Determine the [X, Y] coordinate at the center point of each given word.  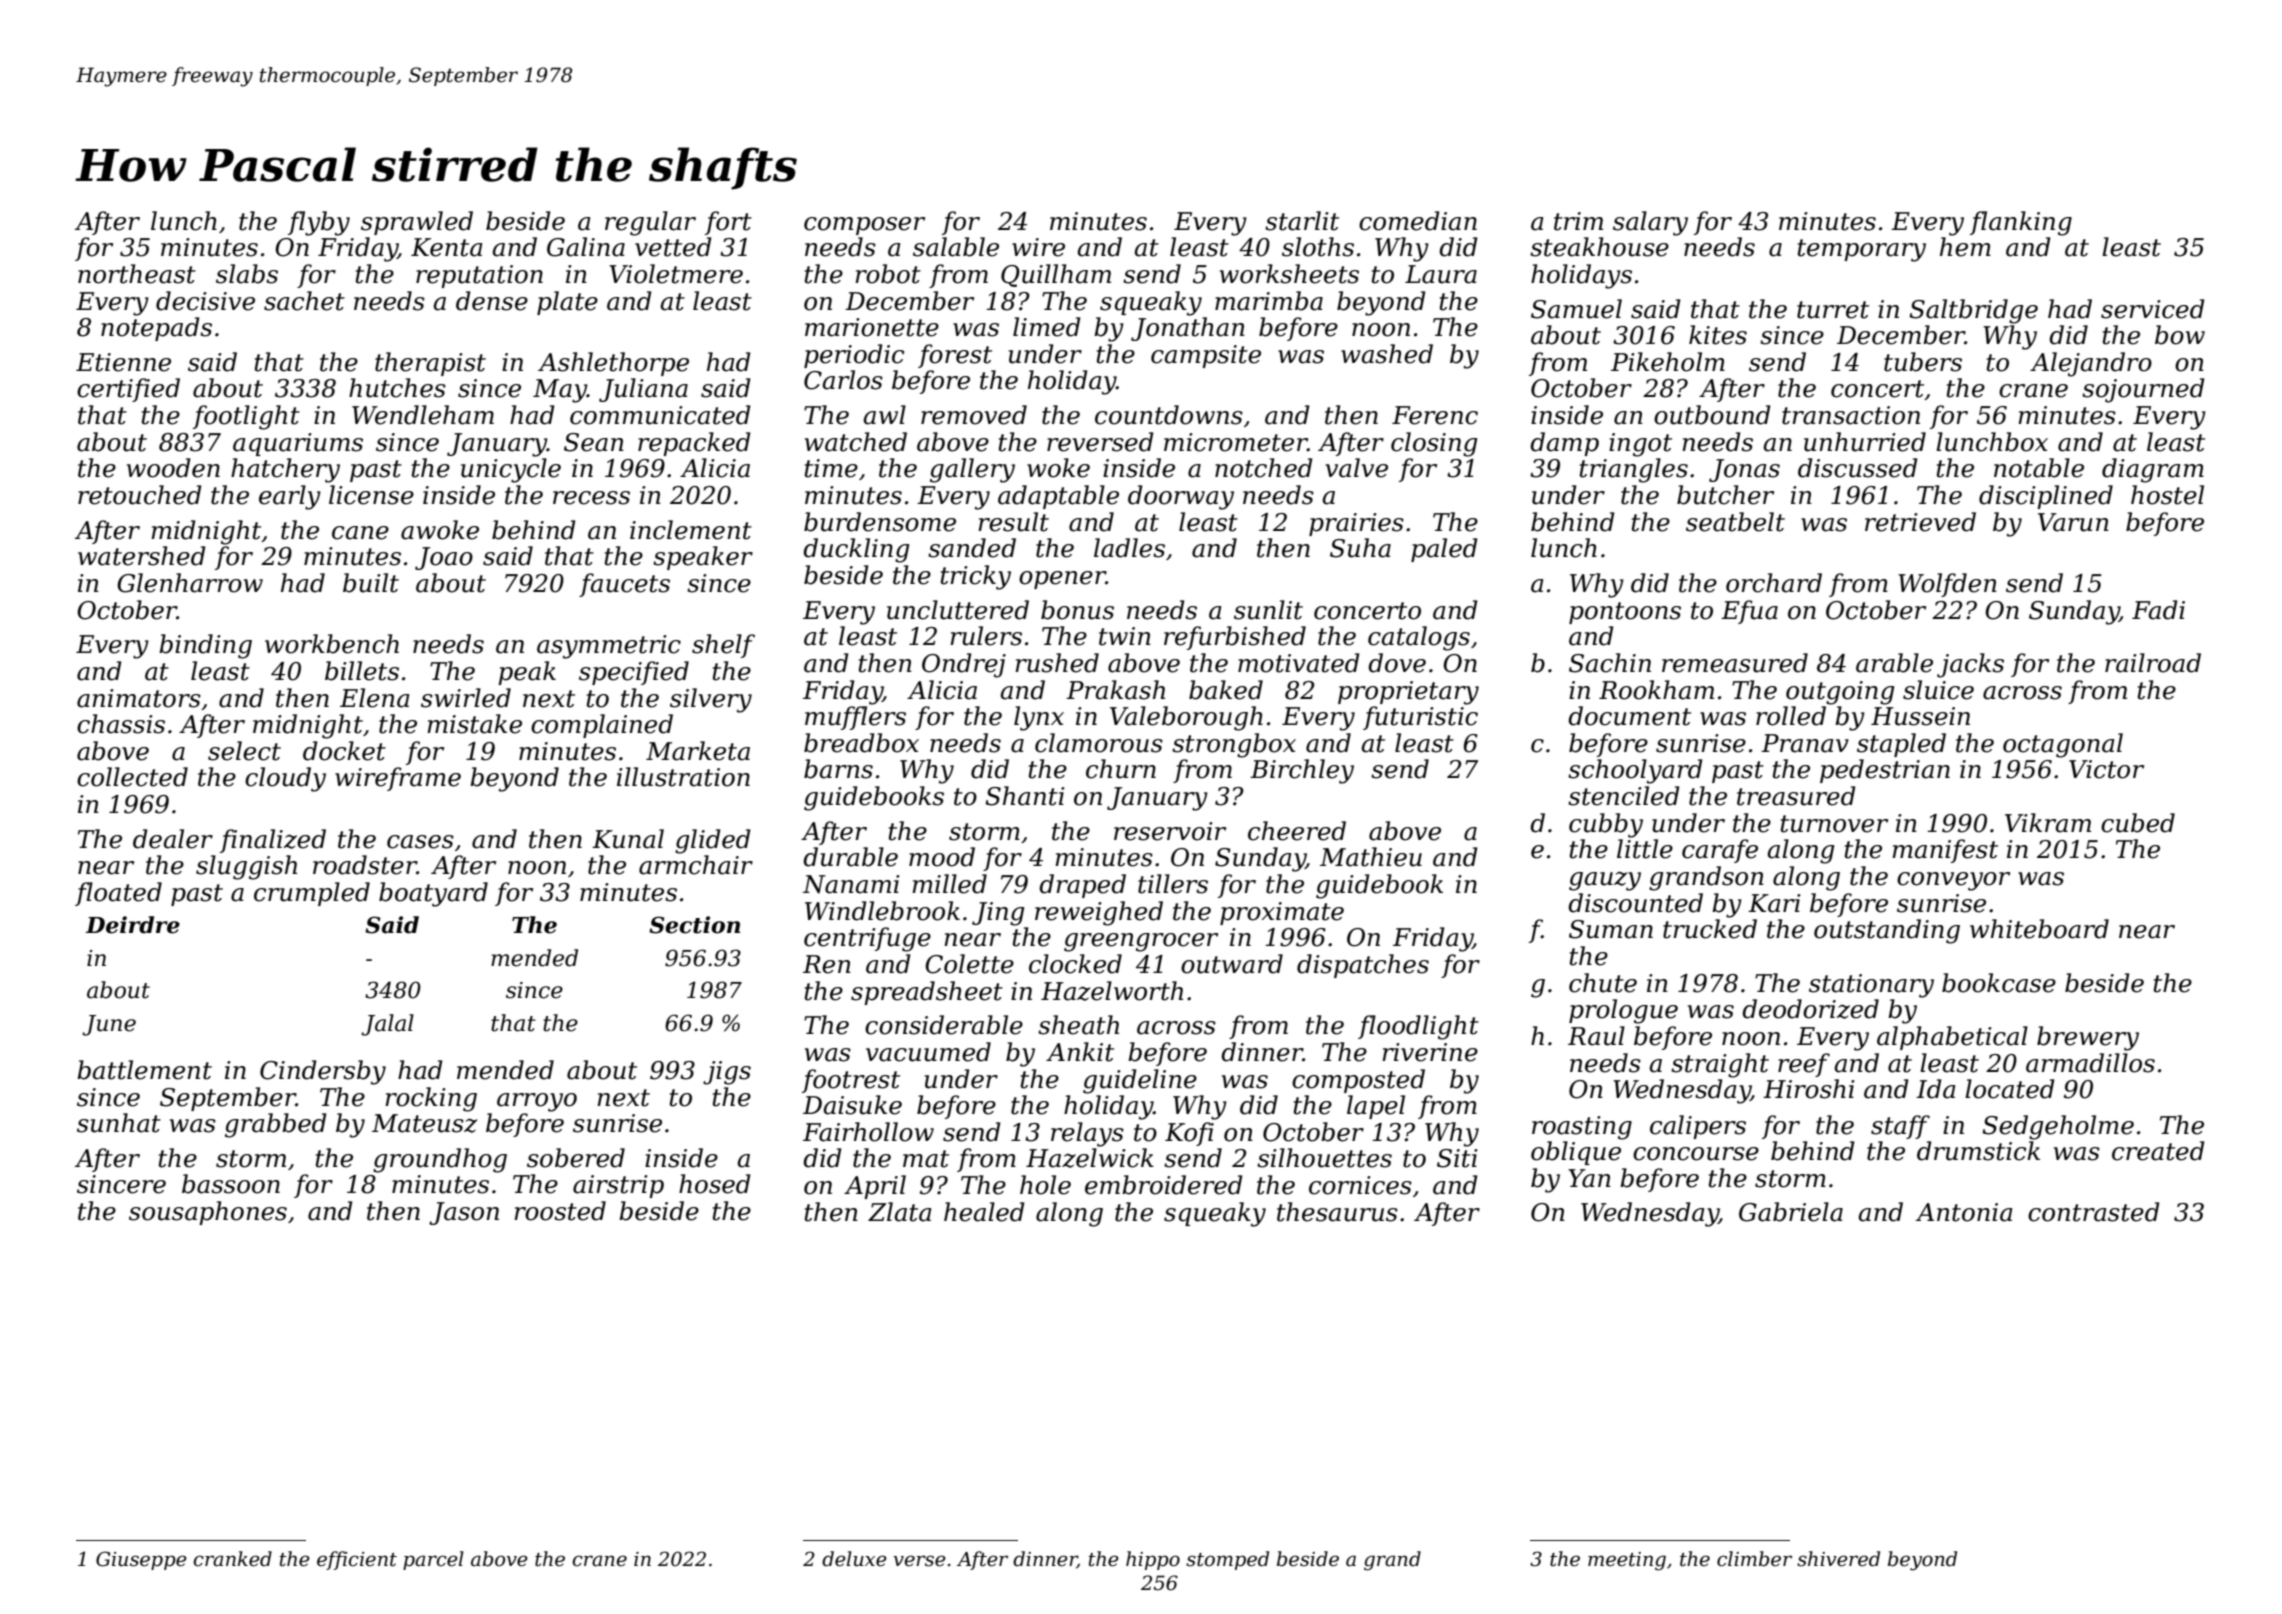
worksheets [1289, 274]
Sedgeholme [2058, 1127]
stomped [1227, 1560]
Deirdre [133, 925]
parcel [433, 1560]
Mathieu [1371, 857]
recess [591, 498]
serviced [2152, 309]
